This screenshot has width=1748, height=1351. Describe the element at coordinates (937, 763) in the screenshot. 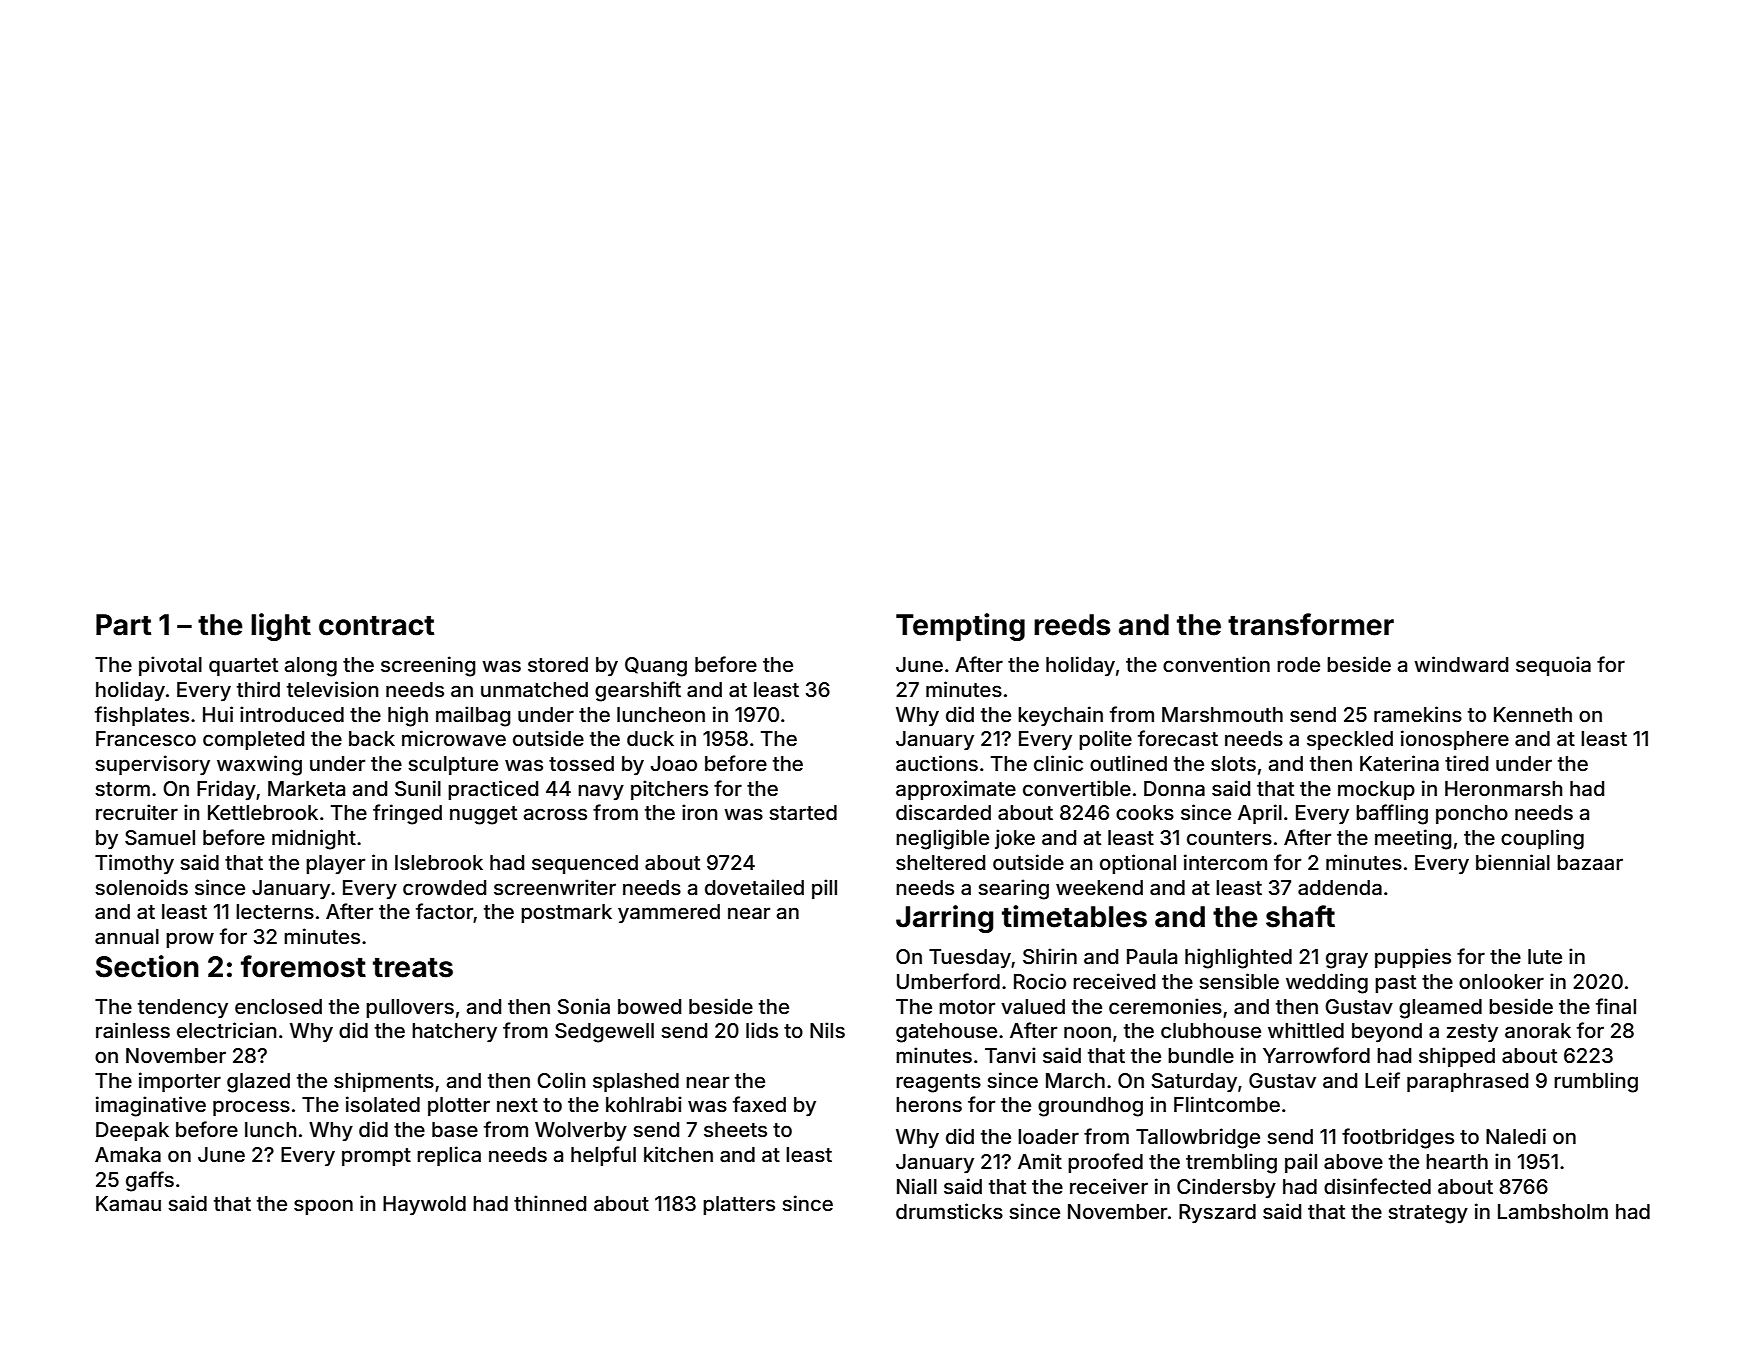

I see `auctions` at that location.
